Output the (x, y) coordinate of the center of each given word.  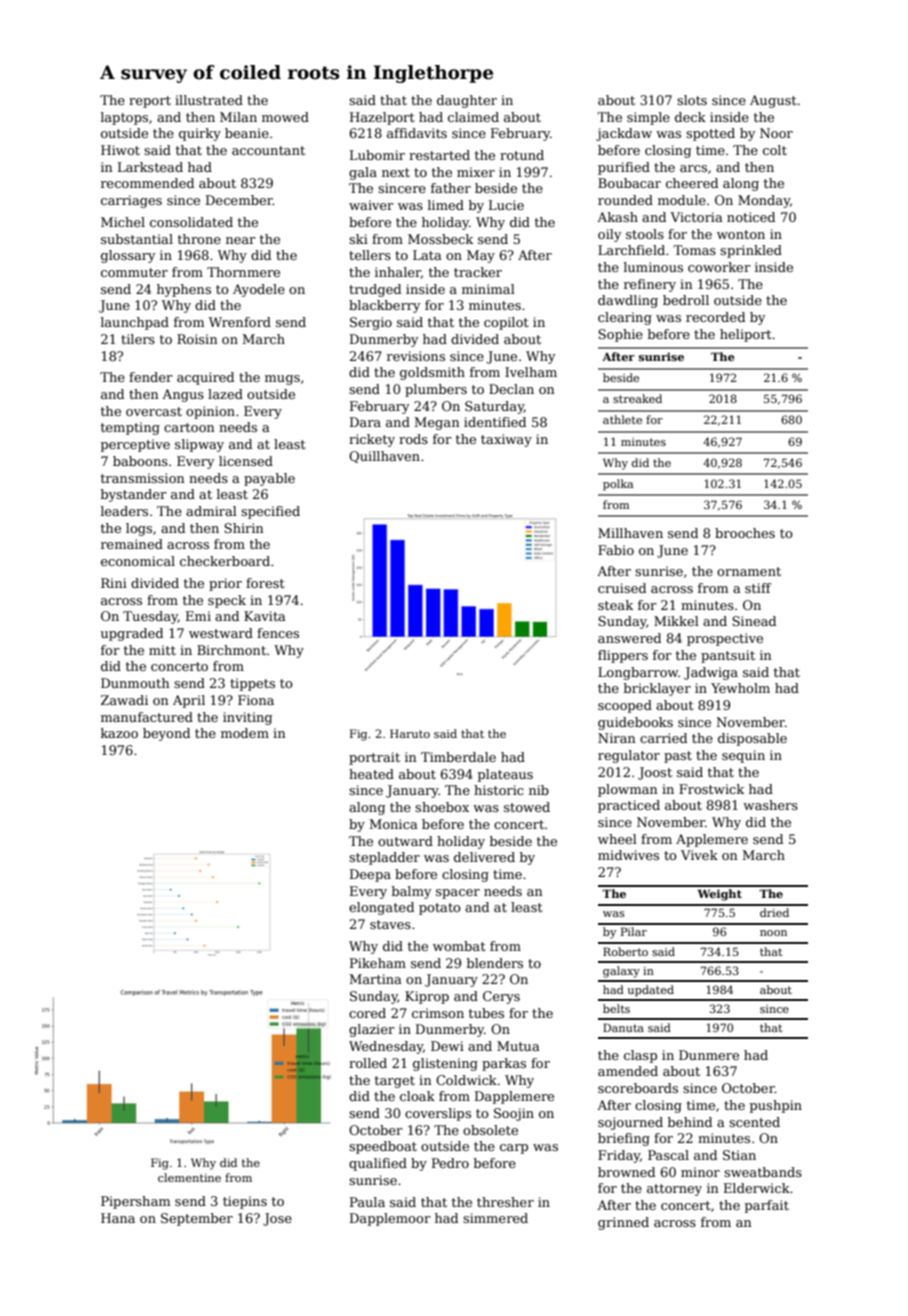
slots (692, 100)
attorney (674, 1190)
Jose (277, 1219)
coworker (719, 267)
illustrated (209, 100)
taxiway (506, 440)
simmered (495, 1218)
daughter (467, 101)
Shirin (244, 528)
